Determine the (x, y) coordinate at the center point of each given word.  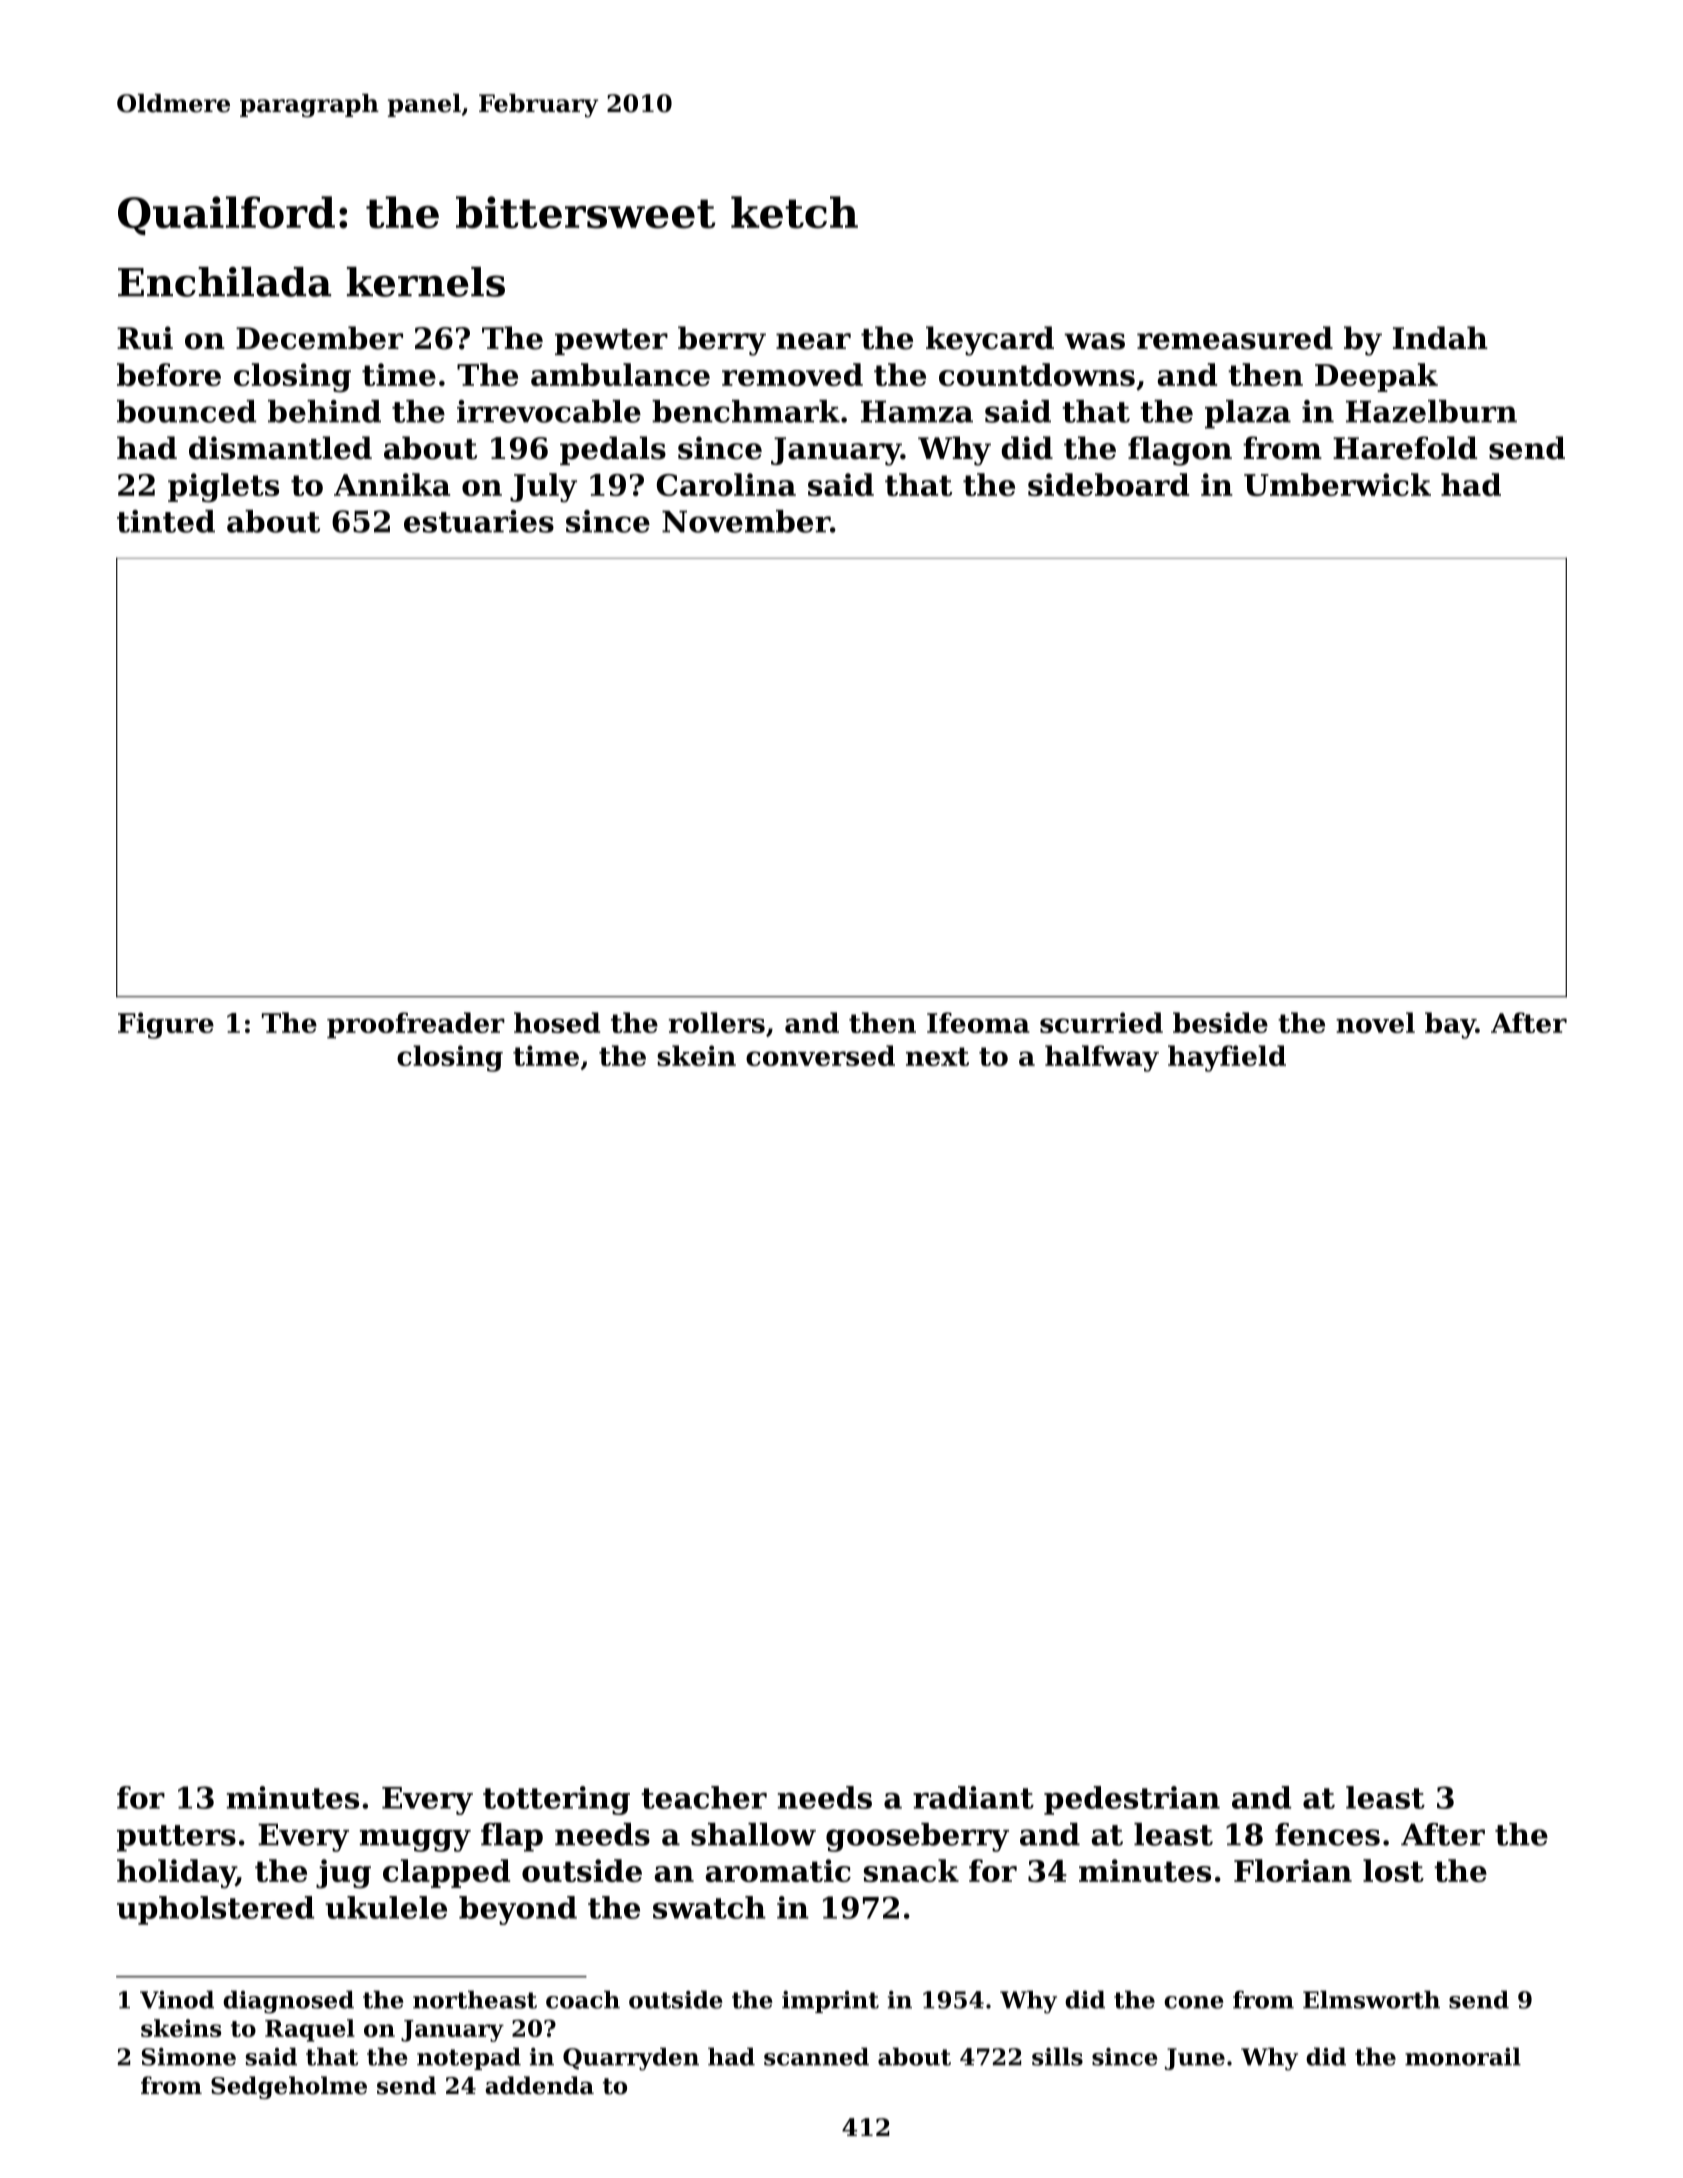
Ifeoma (978, 1022)
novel (1375, 1022)
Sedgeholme (289, 2087)
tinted (166, 521)
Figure (166, 1025)
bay (1450, 1025)
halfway (1102, 1058)
